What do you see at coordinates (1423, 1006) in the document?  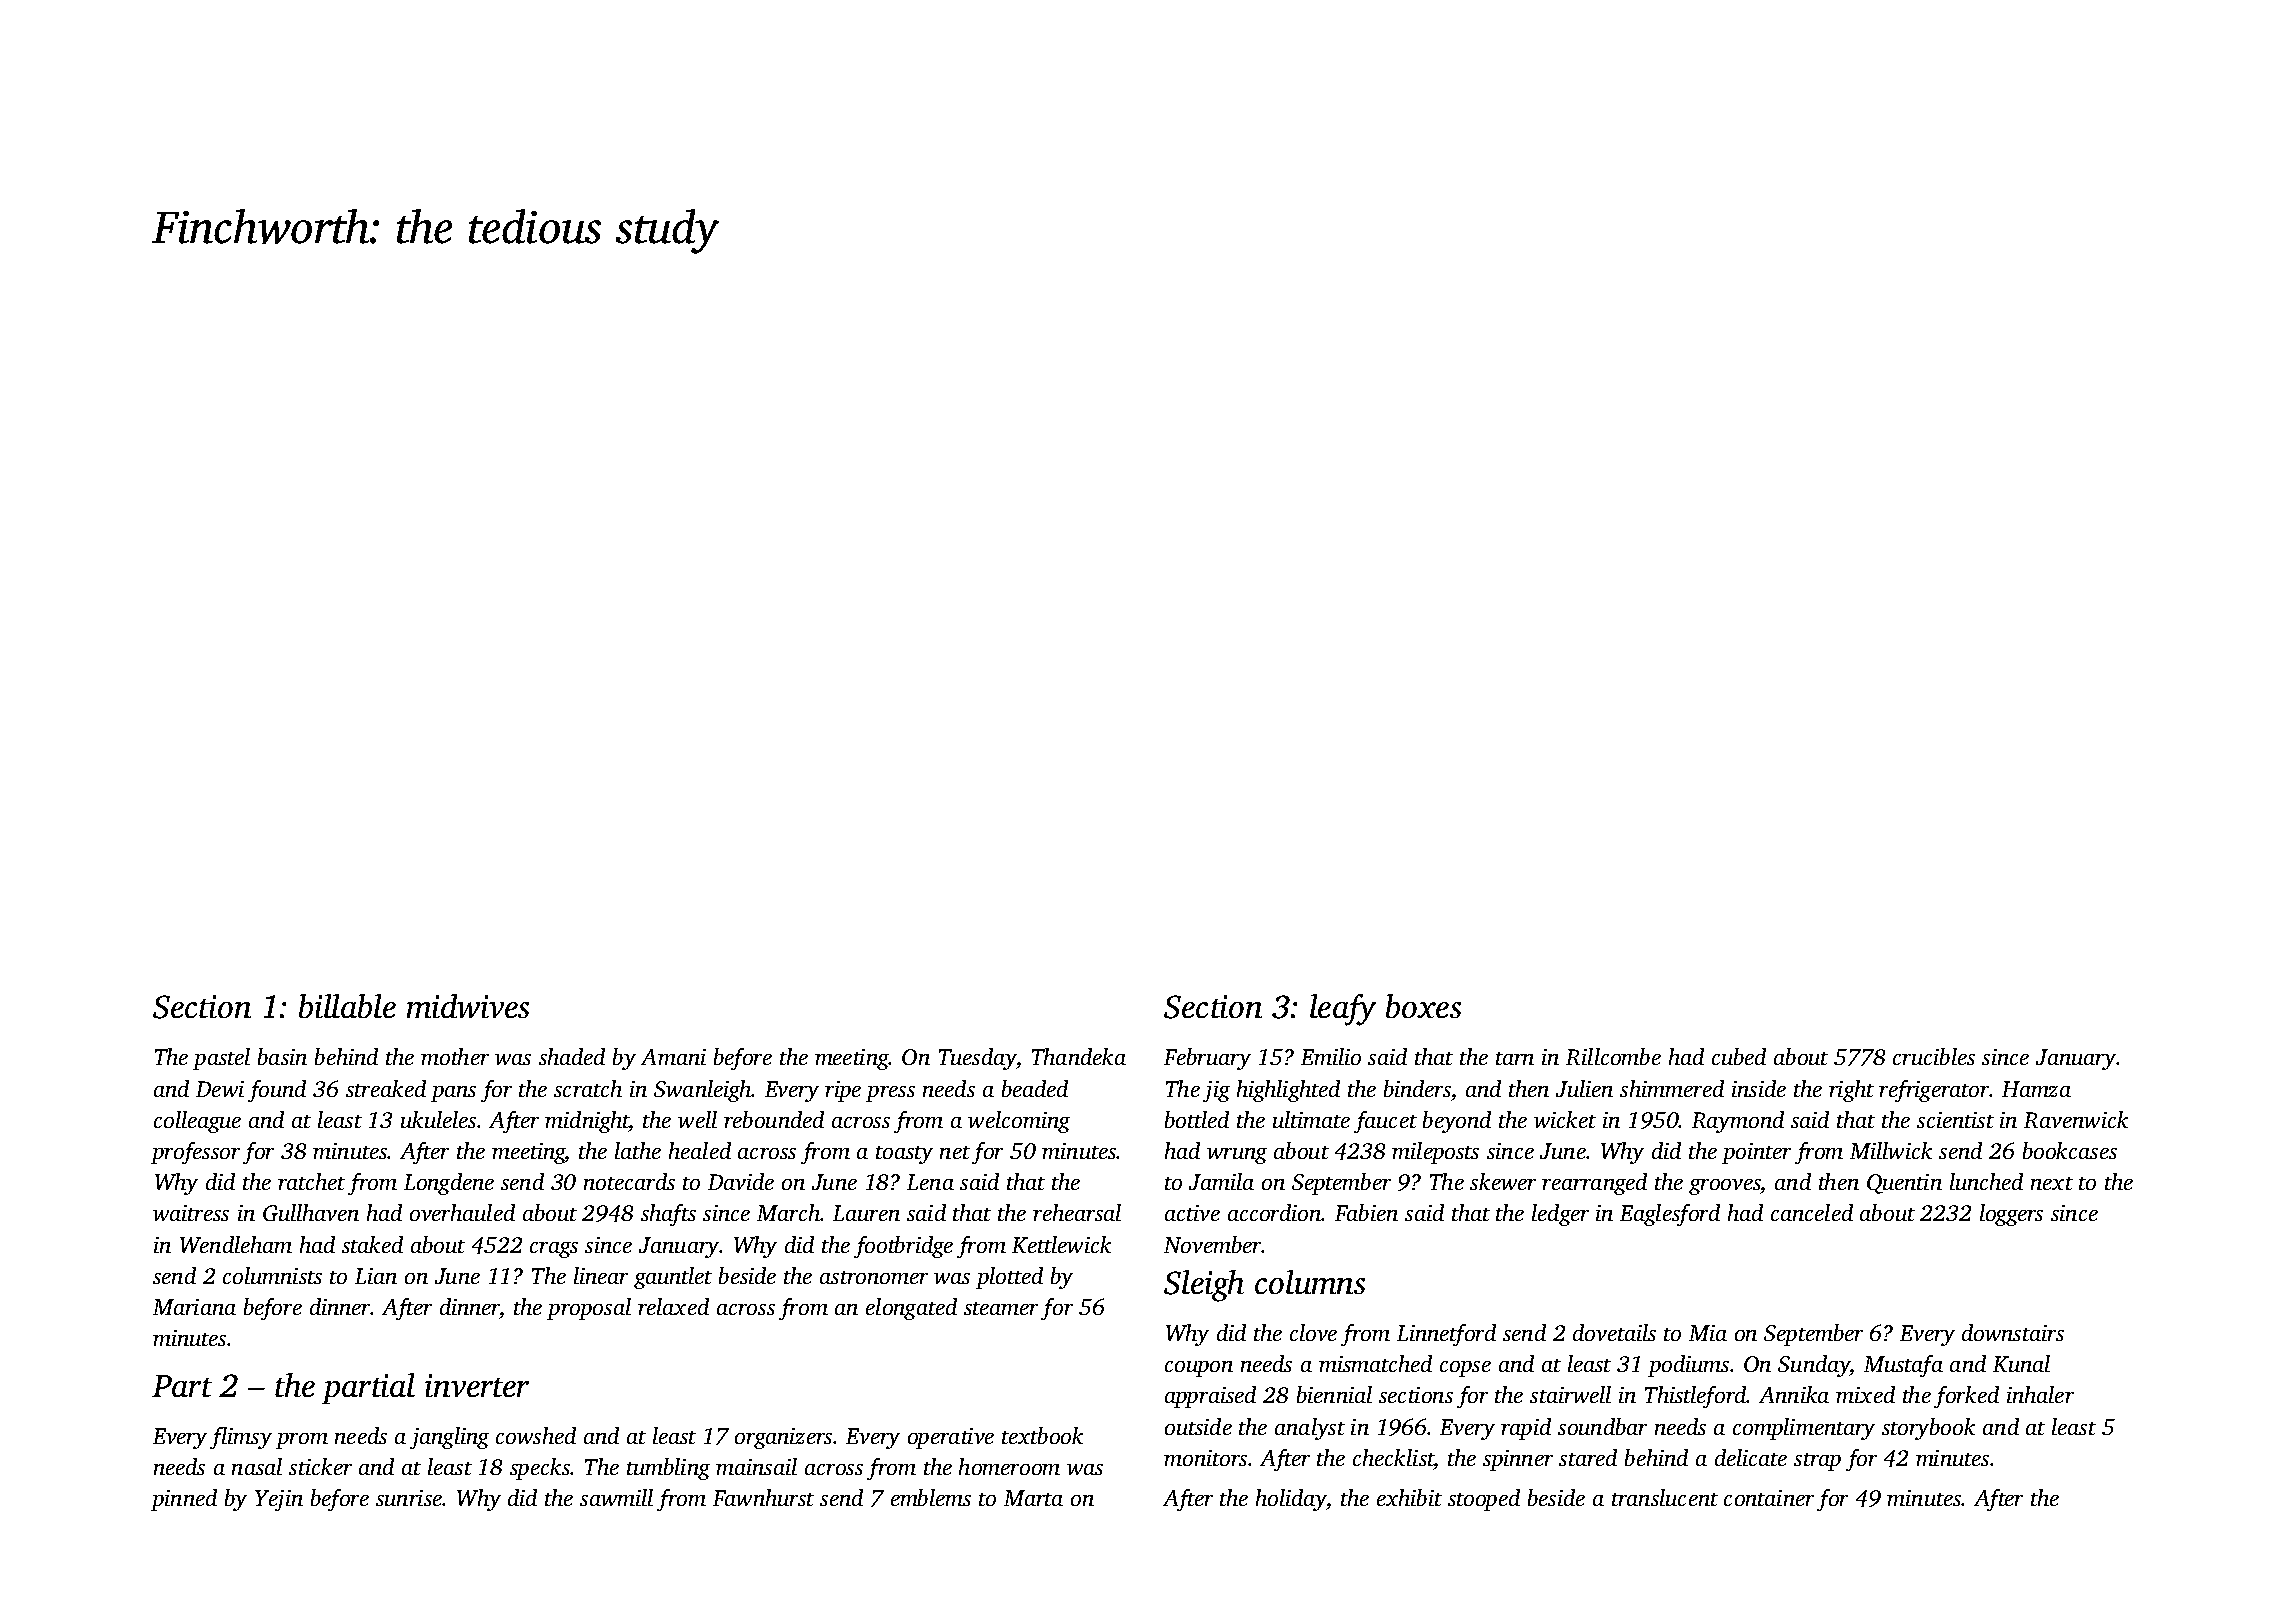 I see `boxes` at bounding box center [1423, 1006].
